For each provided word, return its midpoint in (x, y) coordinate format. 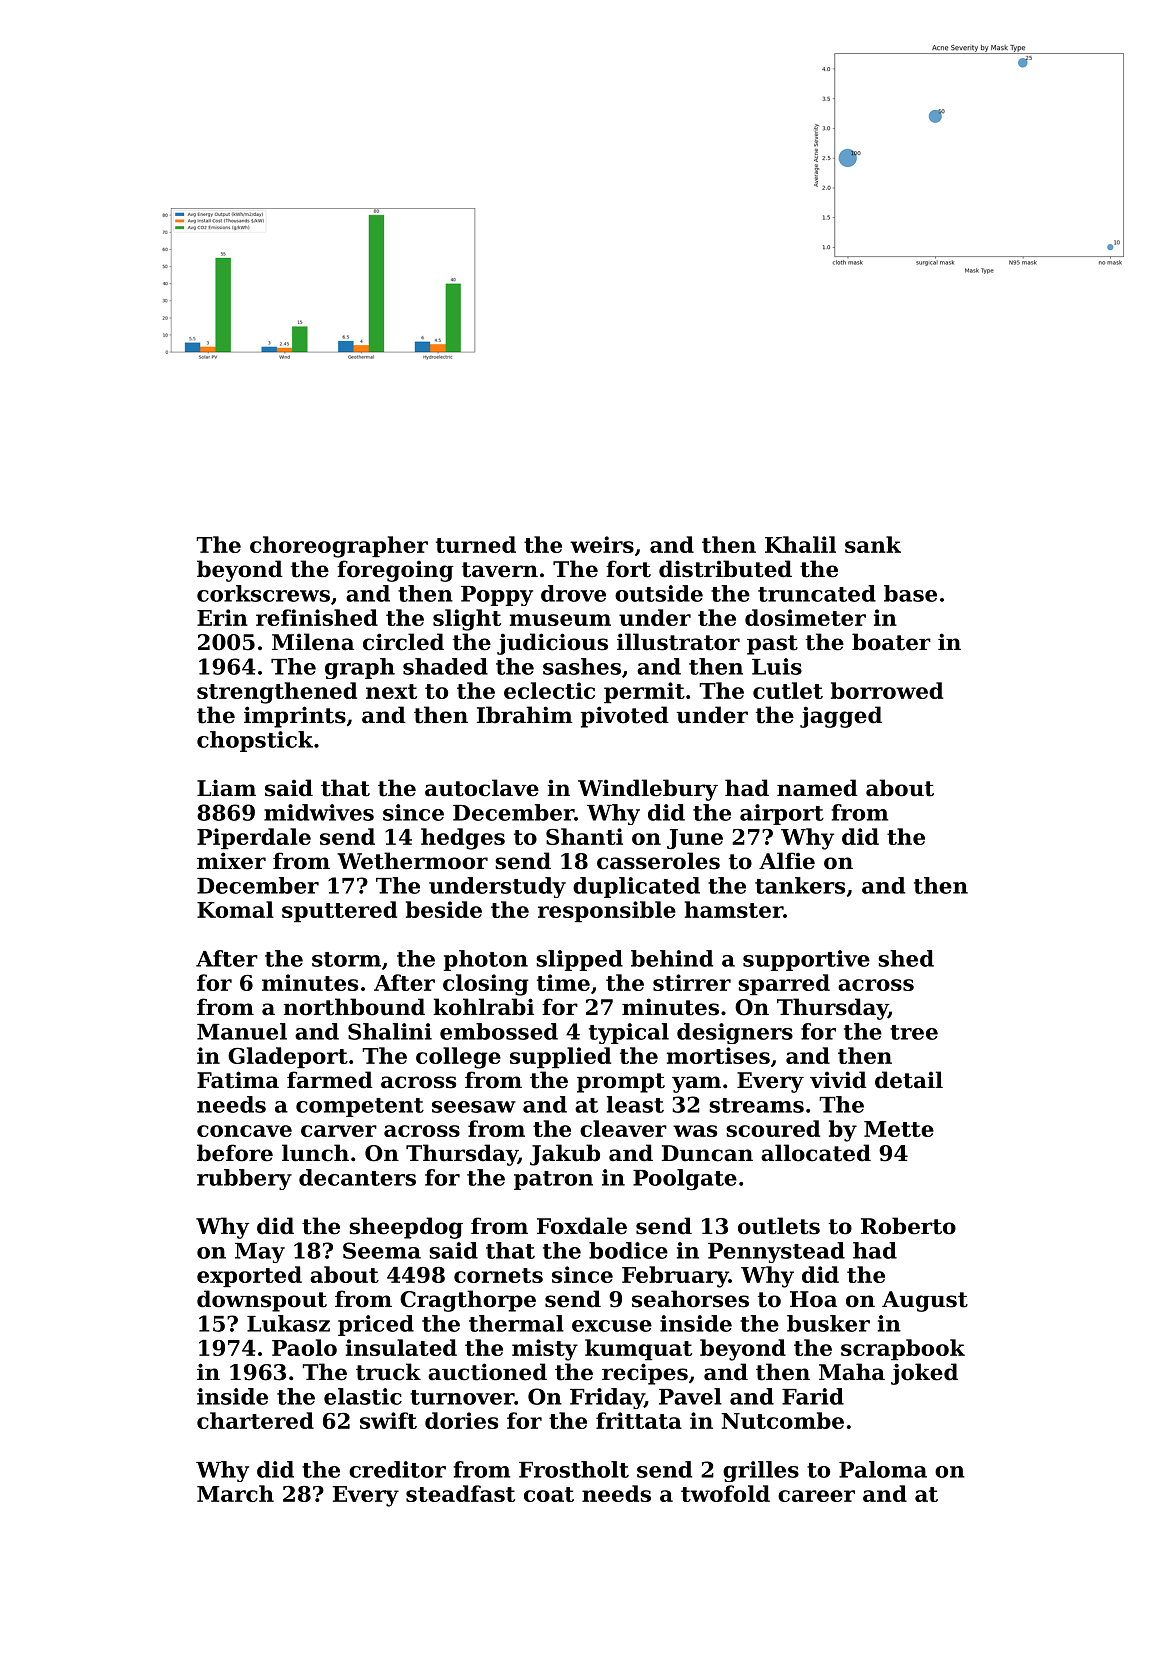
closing (486, 985)
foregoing (395, 571)
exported (249, 1276)
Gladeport (288, 1057)
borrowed (887, 690)
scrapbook (903, 1349)
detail (909, 1080)
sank (873, 544)
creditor (397, 1469)
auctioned (487, 1372)
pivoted (624, 717)
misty (545, 1350)
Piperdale (254, 838)
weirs (602, 544)
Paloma (883, 1469)
